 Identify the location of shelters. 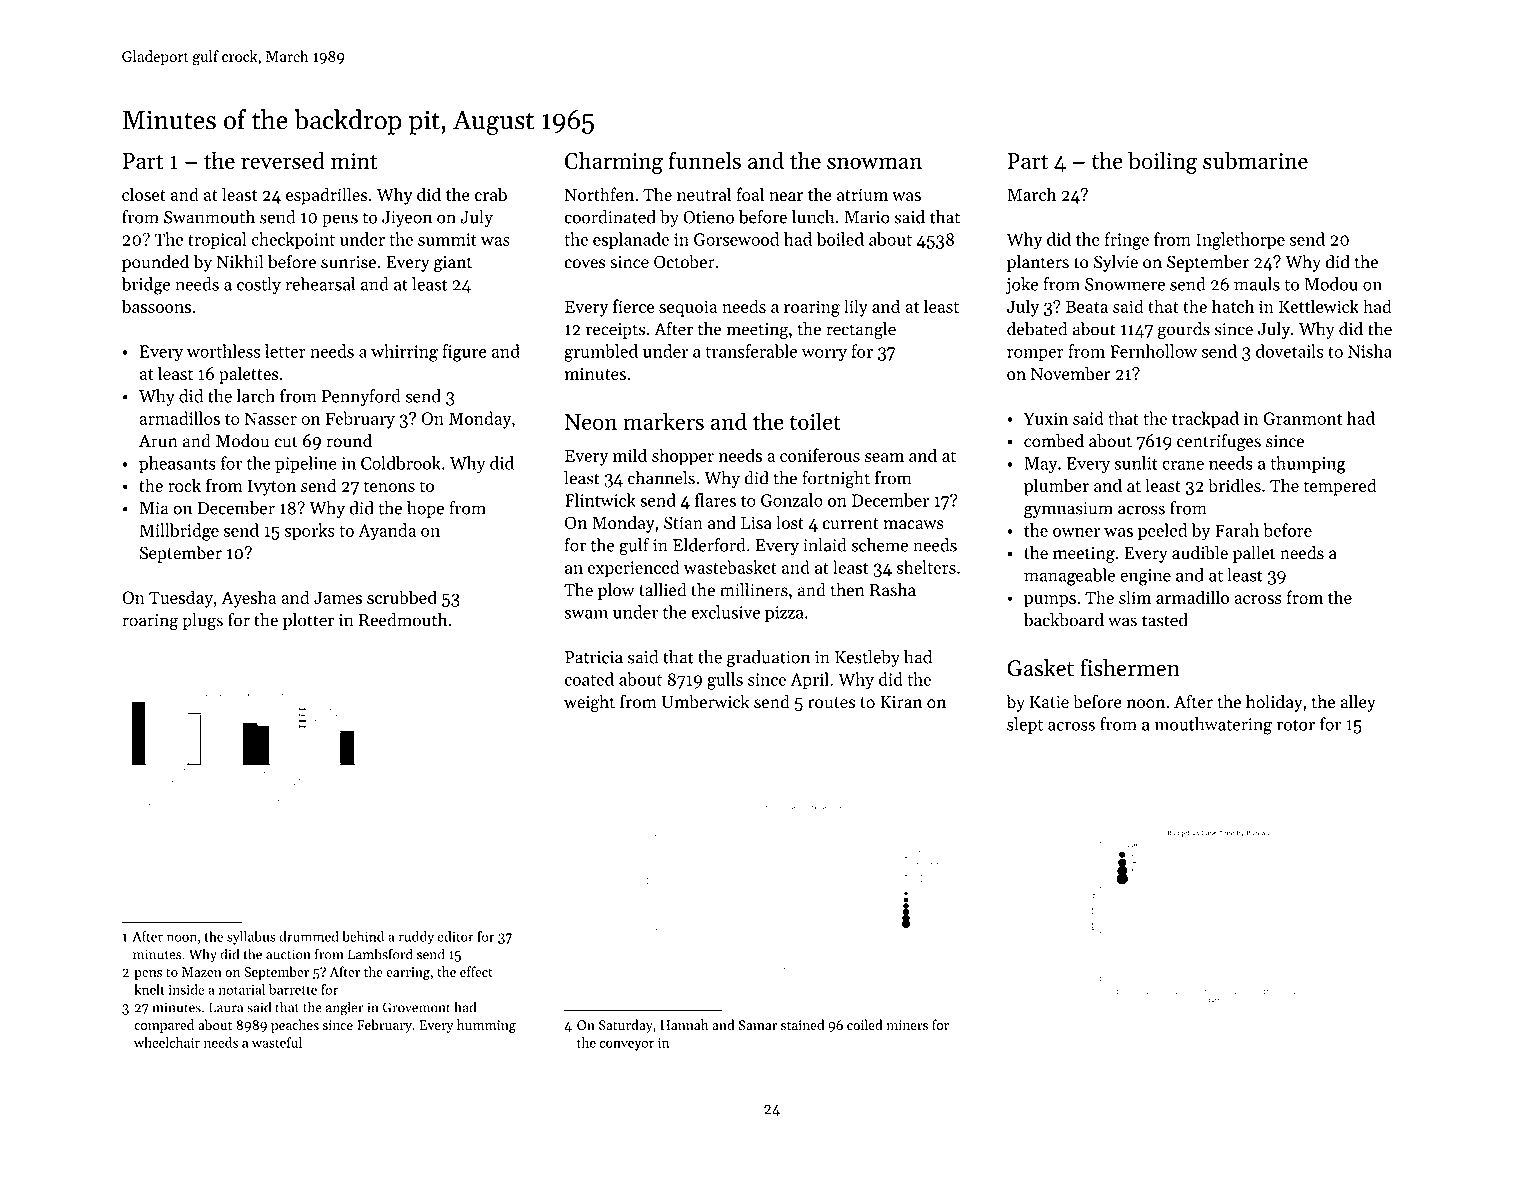
(926, 567).
